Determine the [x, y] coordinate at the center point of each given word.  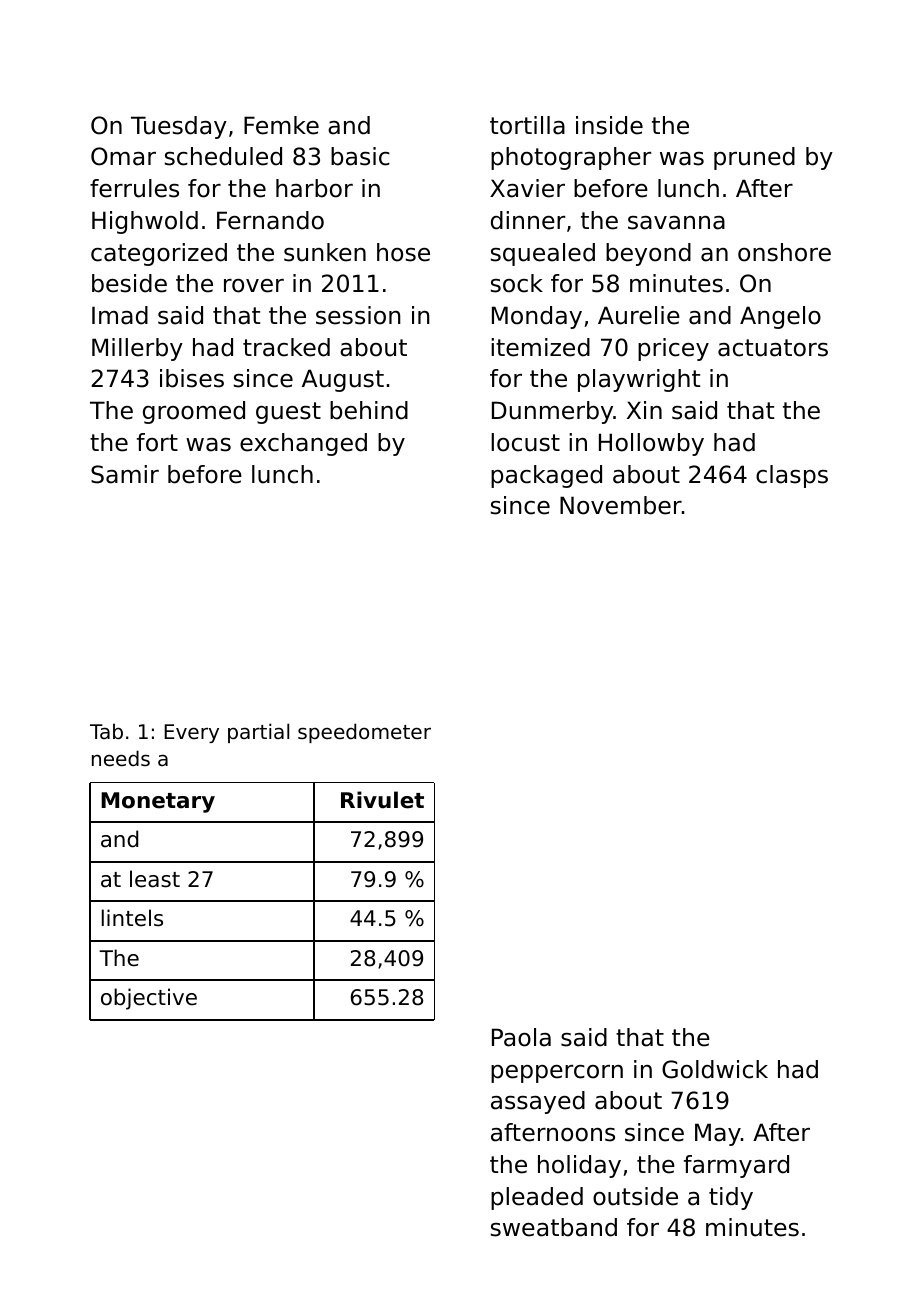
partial [258, 733]
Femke [281, 125]
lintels [132, 918]
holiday [579, 1166]
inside [609, 125]
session [358, 315]
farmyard [736, 1166]
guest [288, 413]
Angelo [780, 317]
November [621, 505]
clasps [792, 476]
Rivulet [382, 800]
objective [149, 999]
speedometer [364, 733]
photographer [571, 158]
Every [191, 733]
